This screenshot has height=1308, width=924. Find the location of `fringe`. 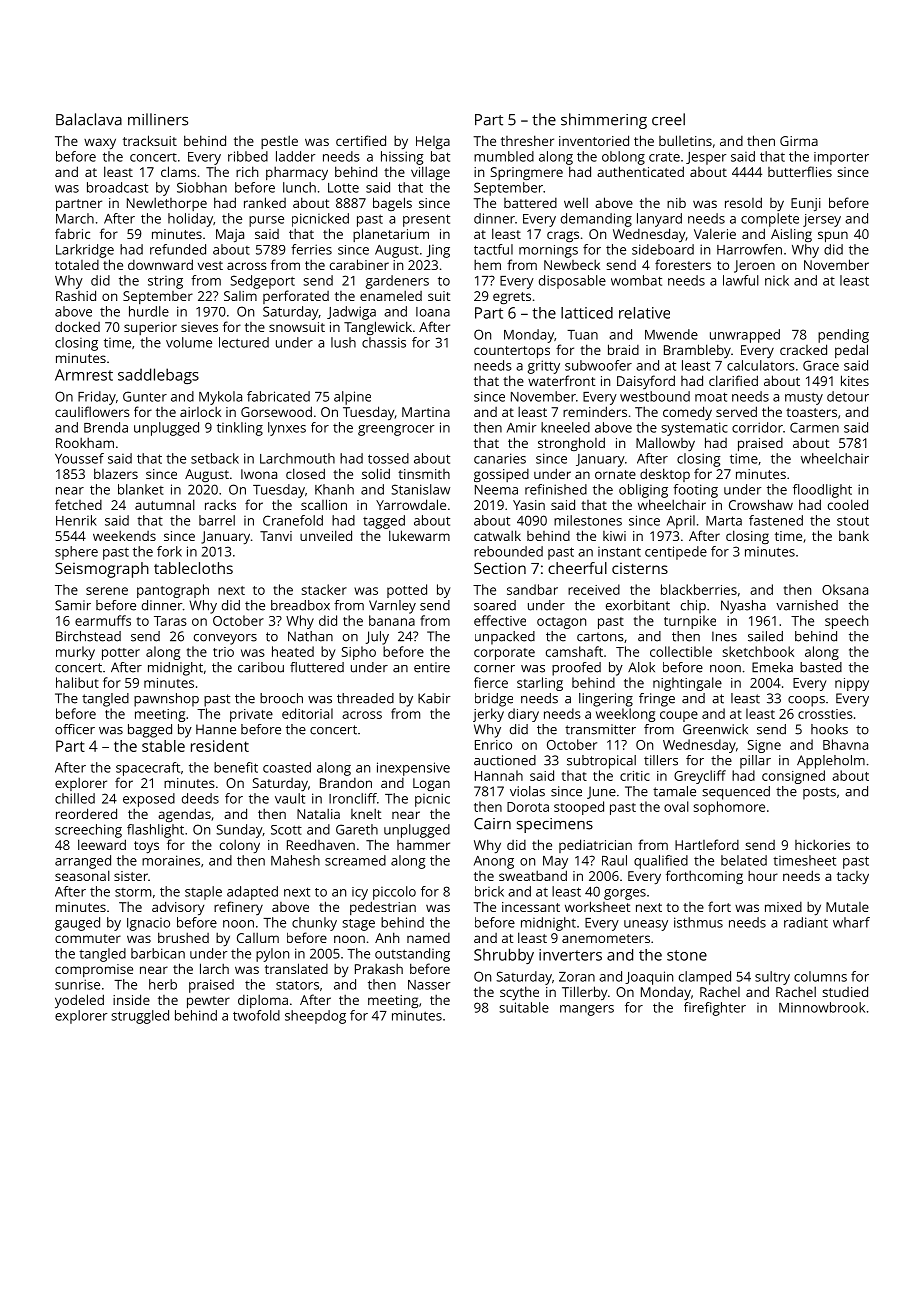

fringe is located at coordinates (657, 700).
